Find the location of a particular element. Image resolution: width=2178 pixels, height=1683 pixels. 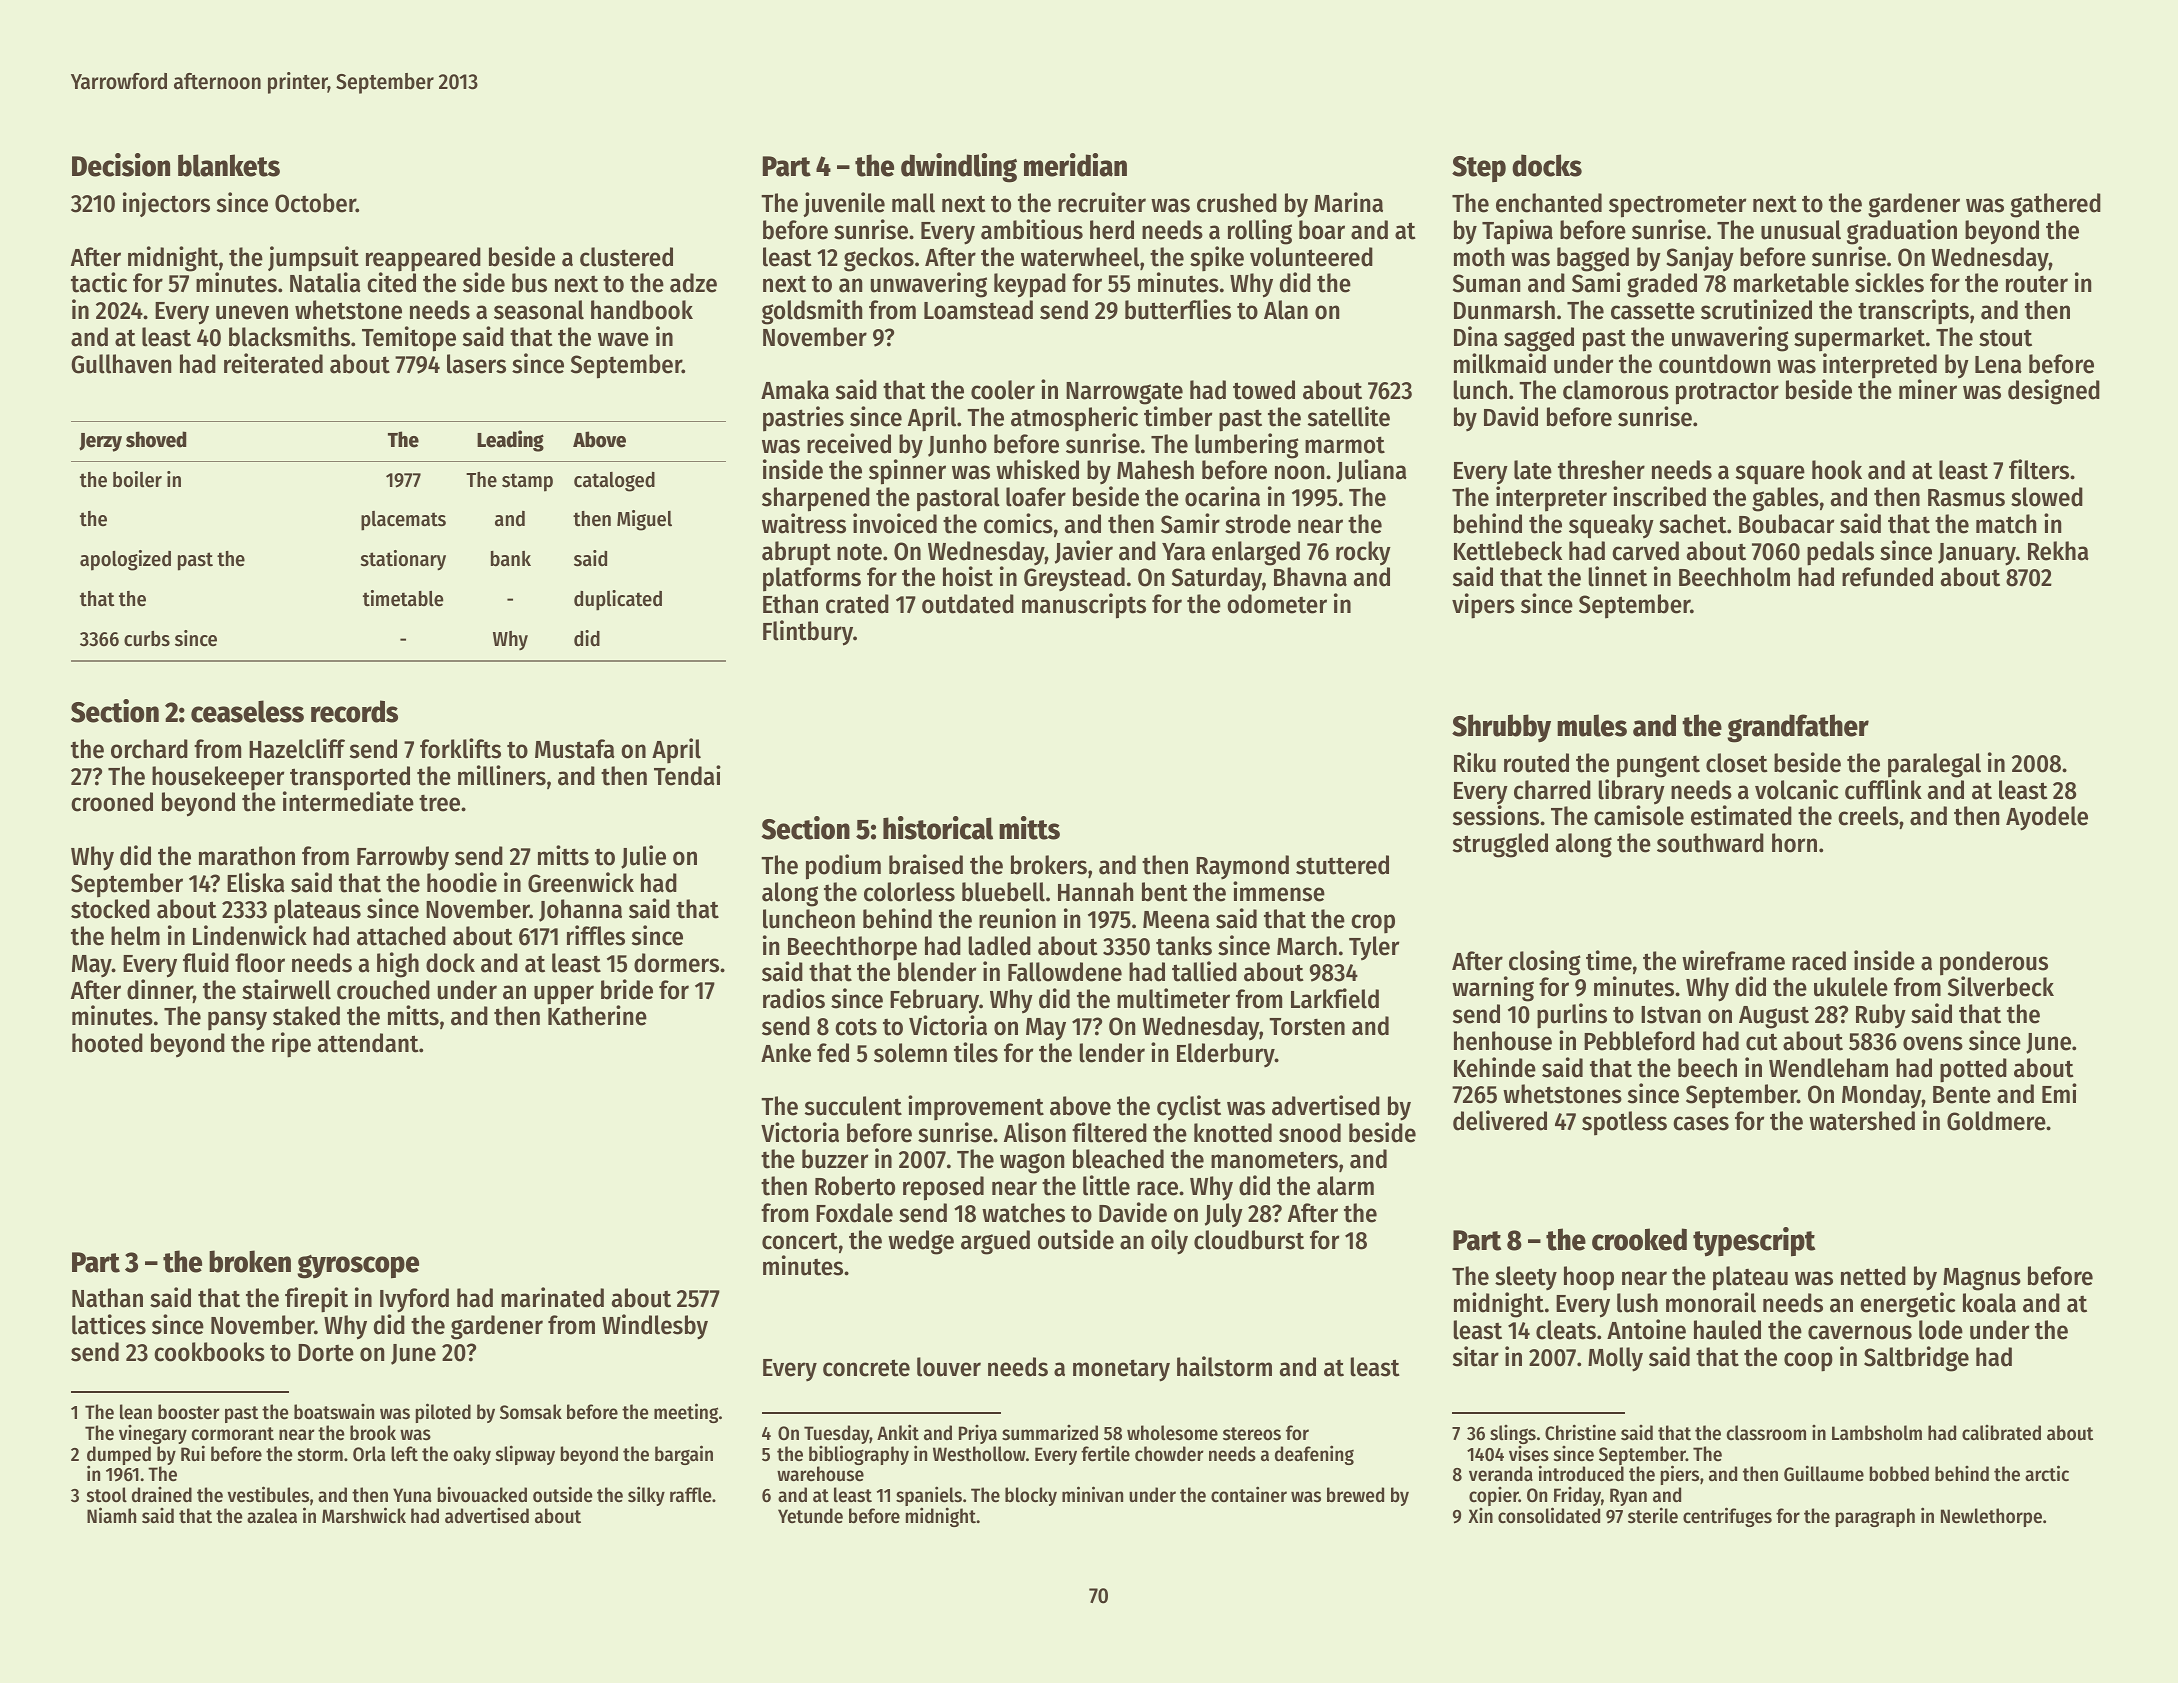

vipers is located at coordinates (1483, 606).
